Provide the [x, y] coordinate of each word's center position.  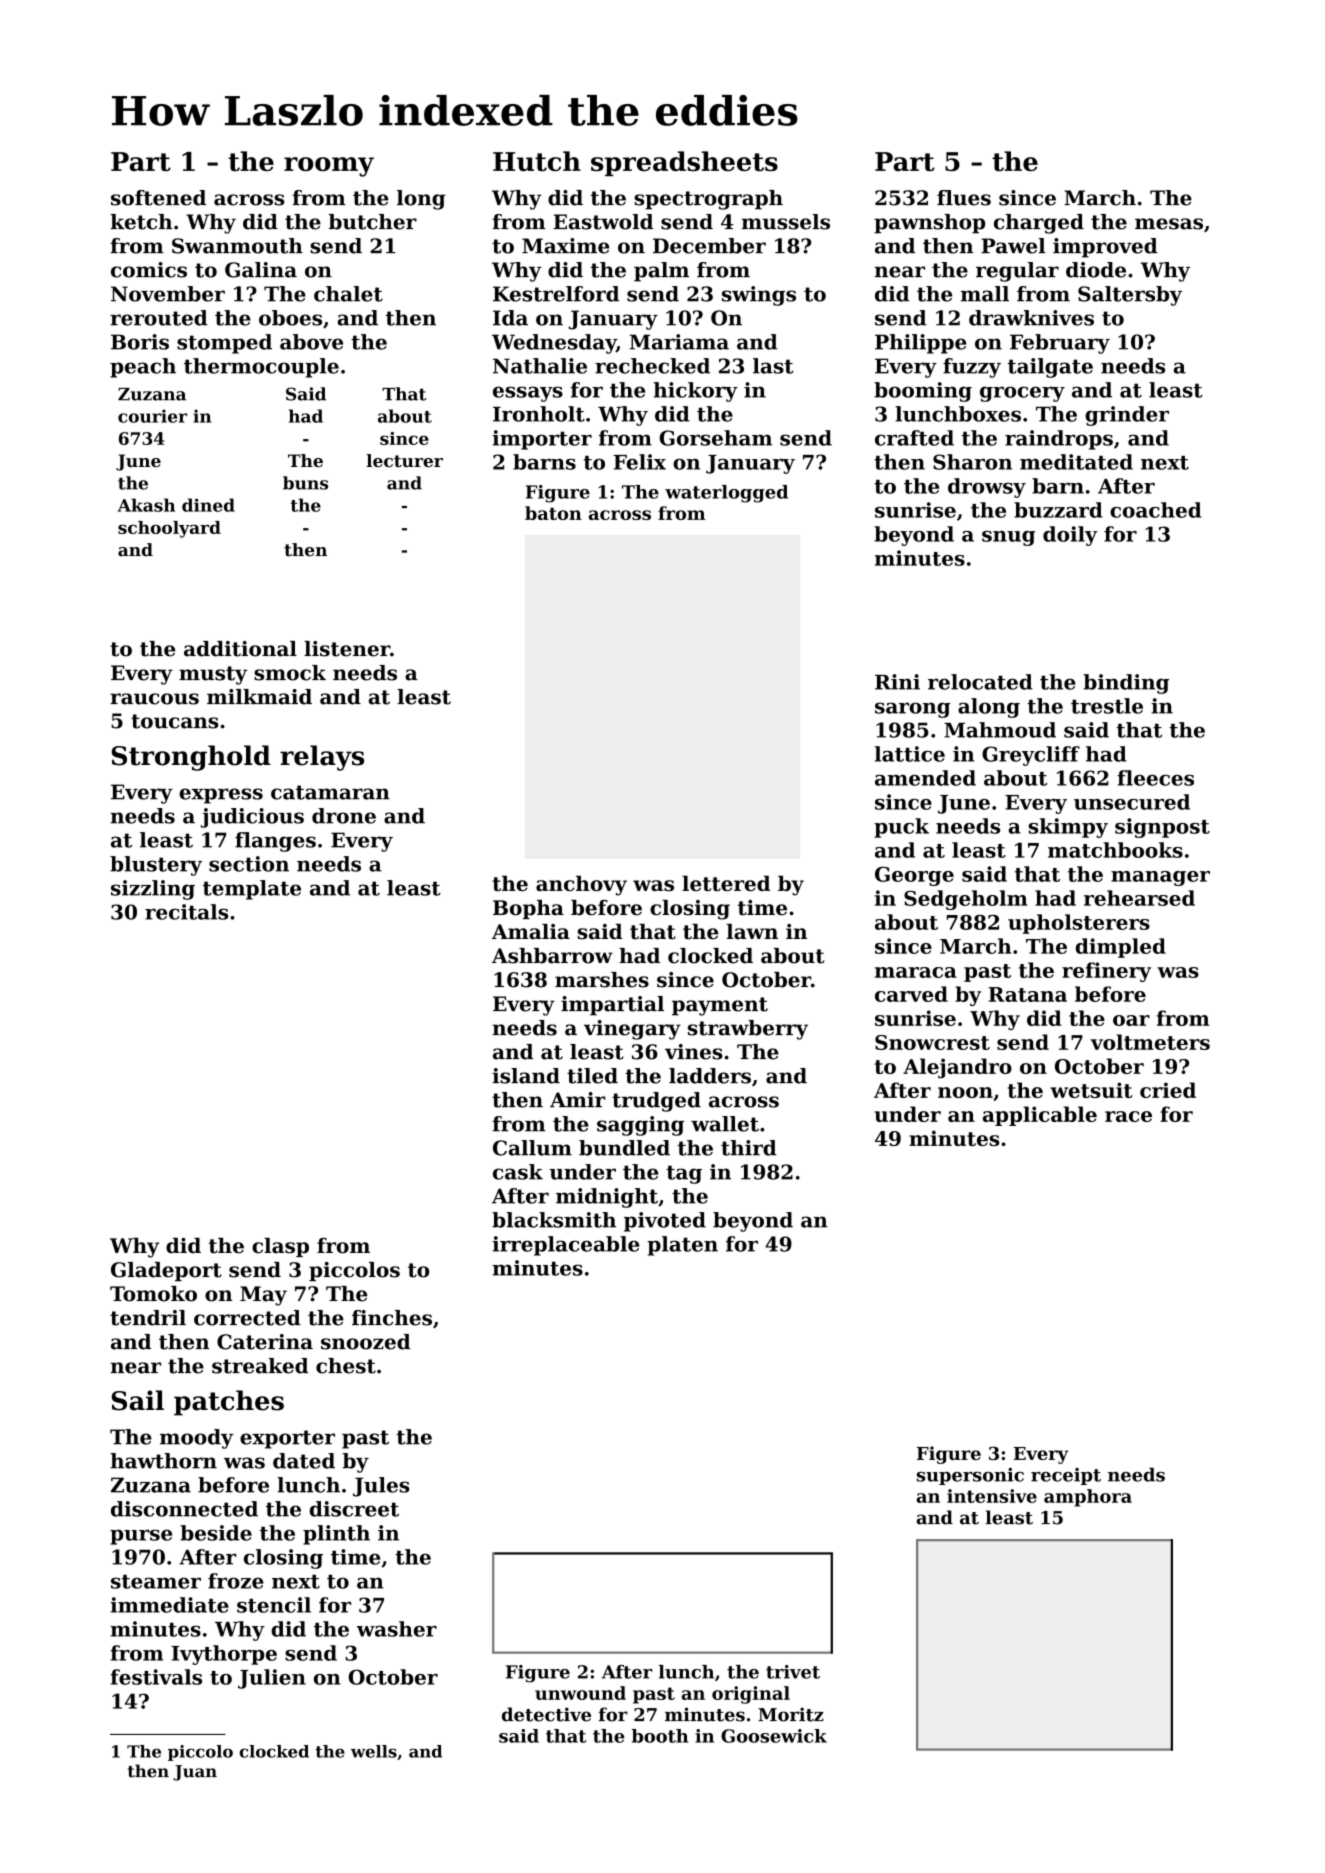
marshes [602, 980]
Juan [195, 1773]
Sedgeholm [966, 900]
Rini [897, 682]
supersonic [970, 1476]
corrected [247, 1318]
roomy [329, 167]
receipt [1066, 1476]
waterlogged [726, 494]
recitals [186, 912]
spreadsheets [684, 163]
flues [964, 198]
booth [660, 1736]
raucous [154, 699]
